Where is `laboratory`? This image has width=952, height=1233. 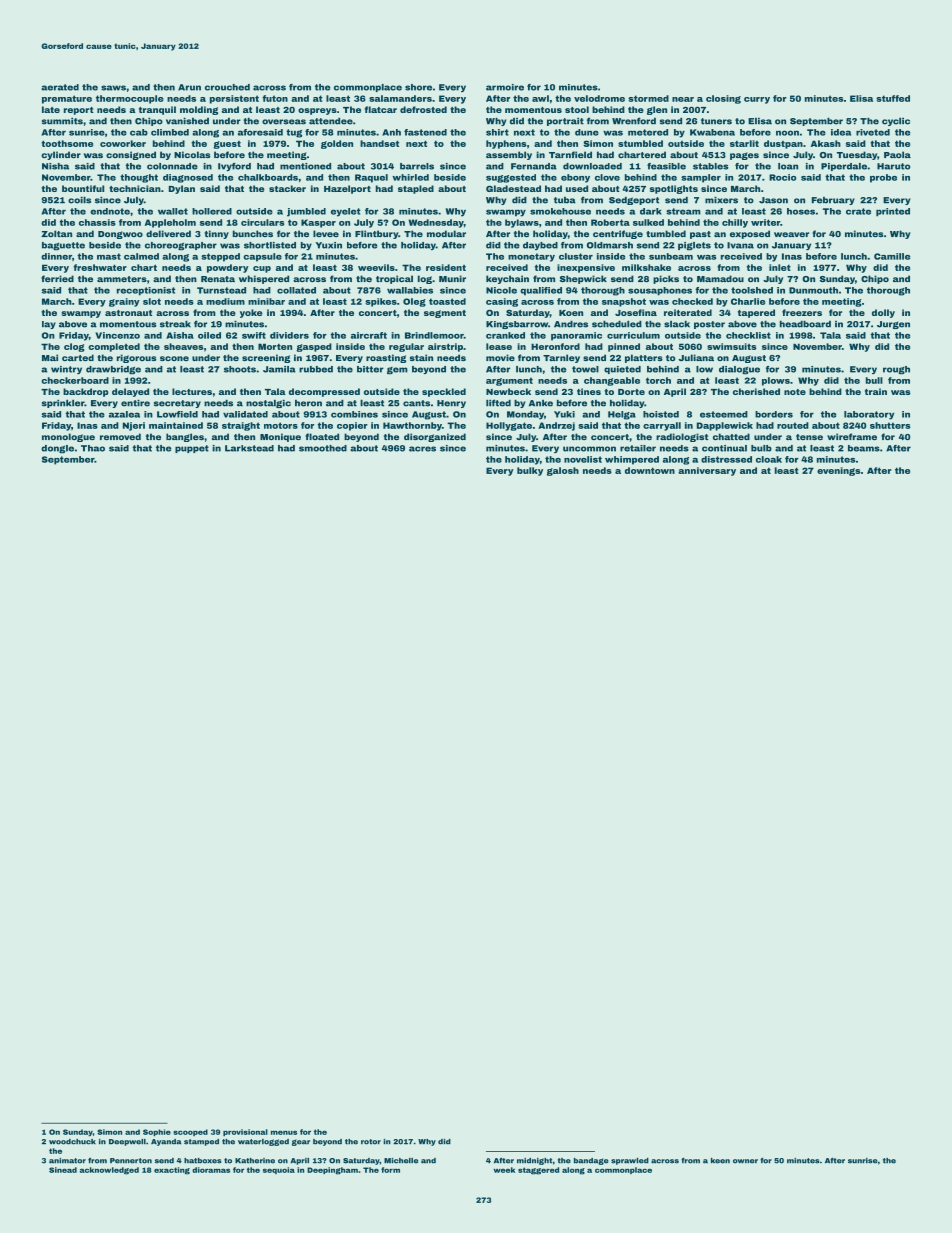
laboratory is located at coordinates (869, 415).
